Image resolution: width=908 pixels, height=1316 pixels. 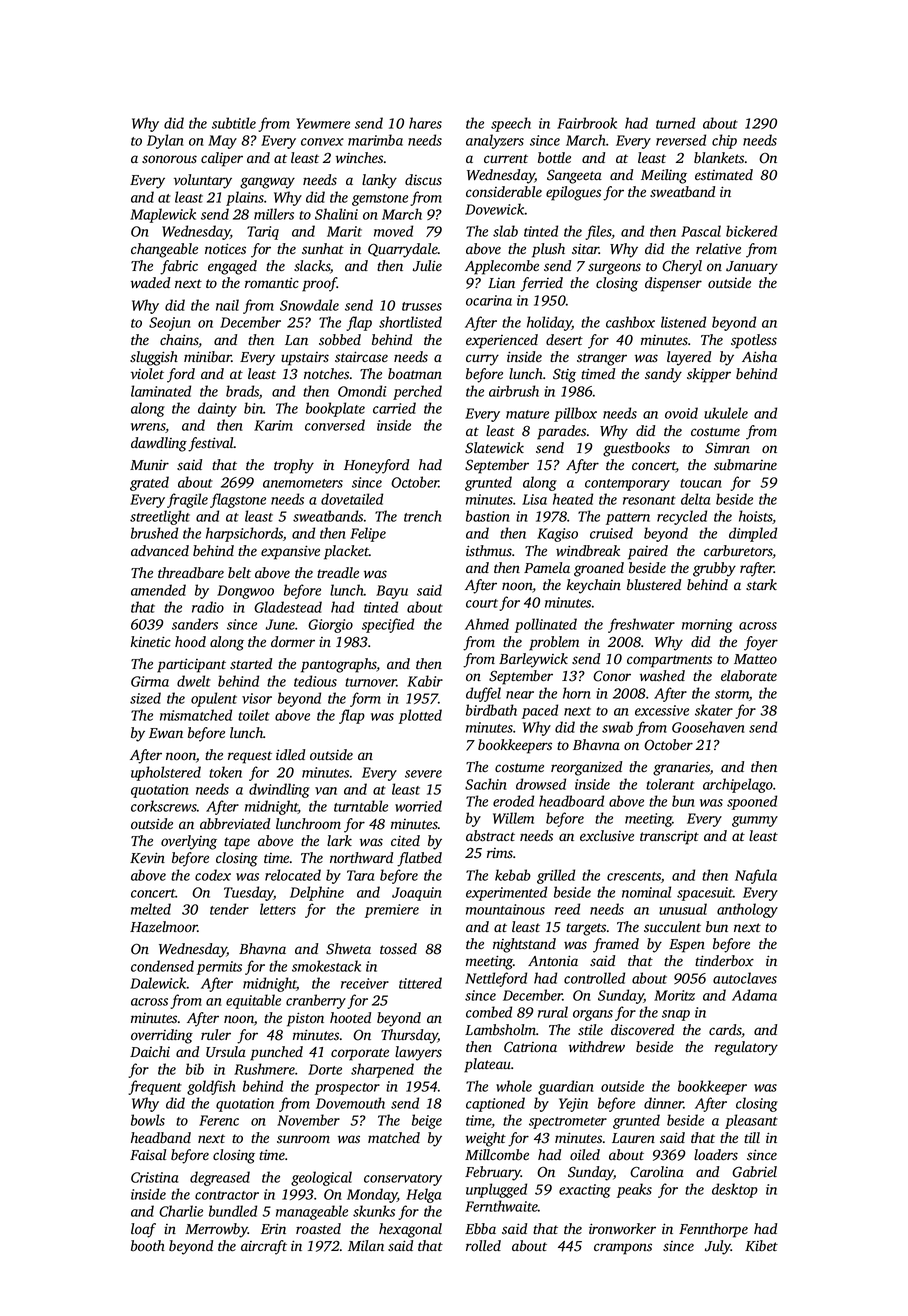 I want to click on overlying, so click(x=189, y=842).
